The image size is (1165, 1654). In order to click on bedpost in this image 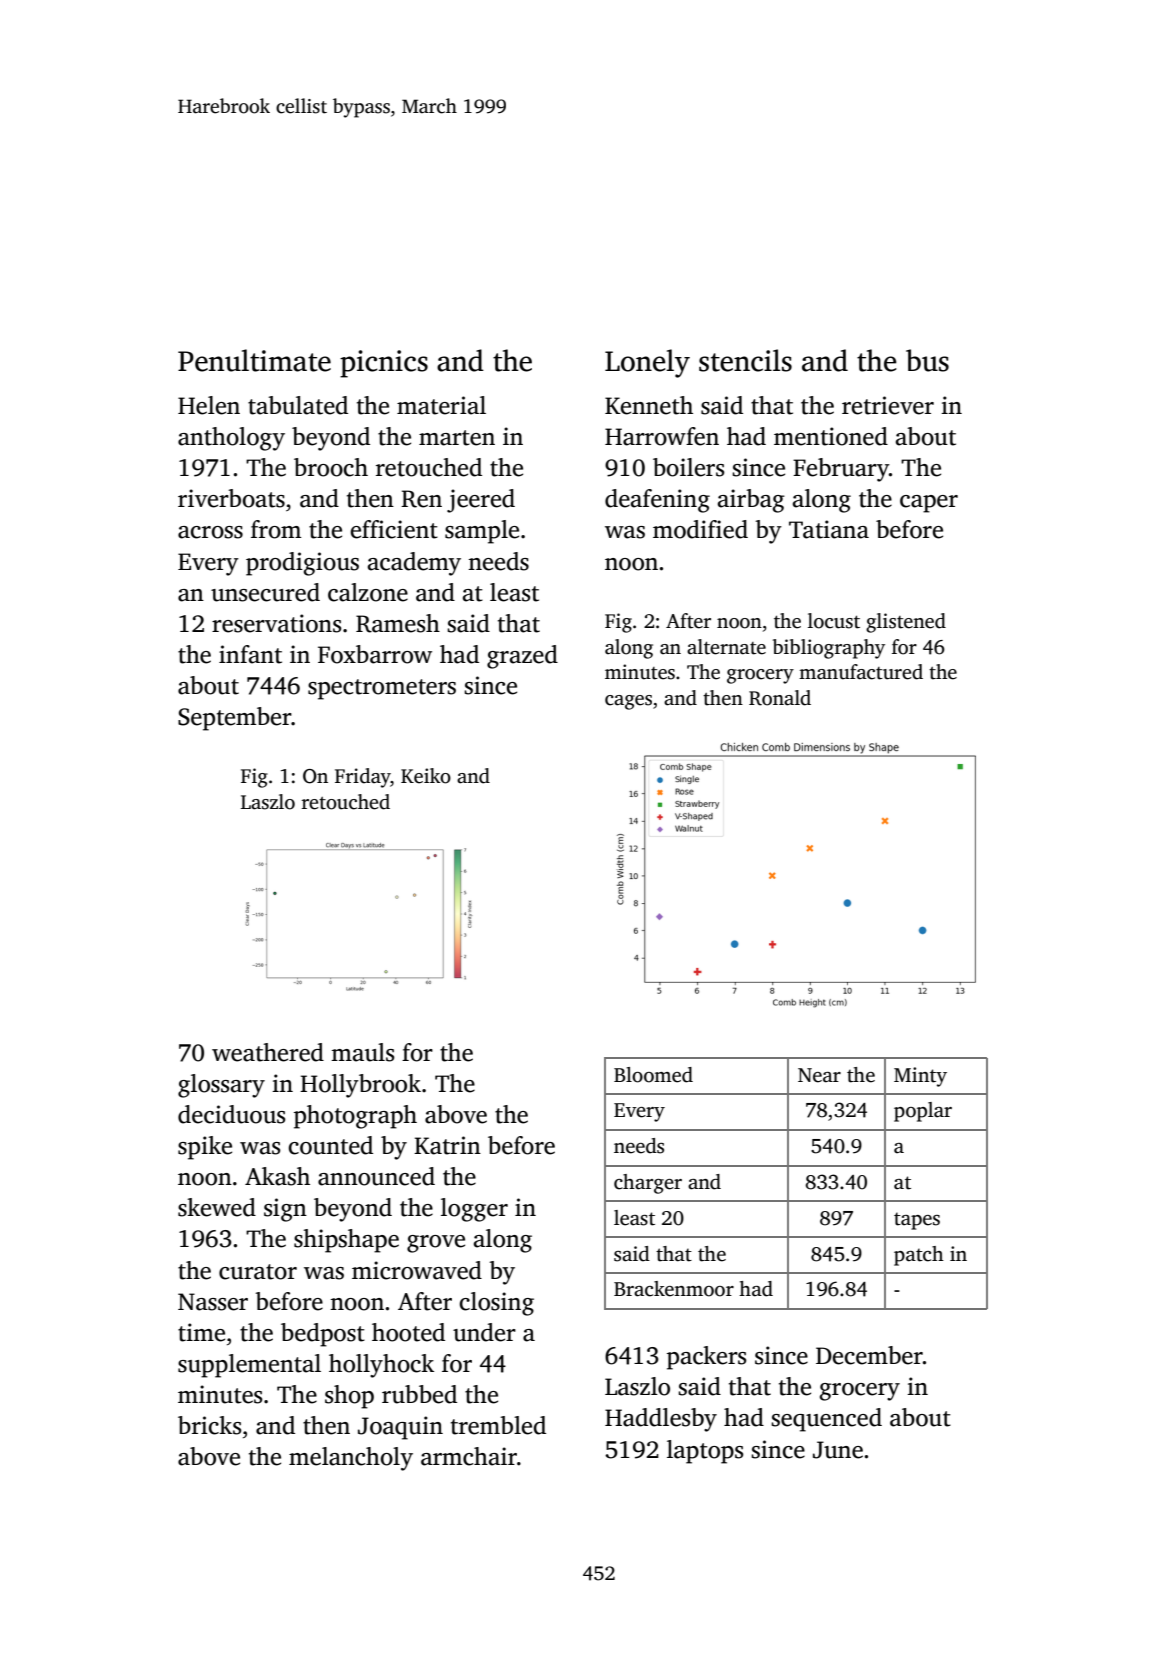, I will do `click(323, 1335)`.
